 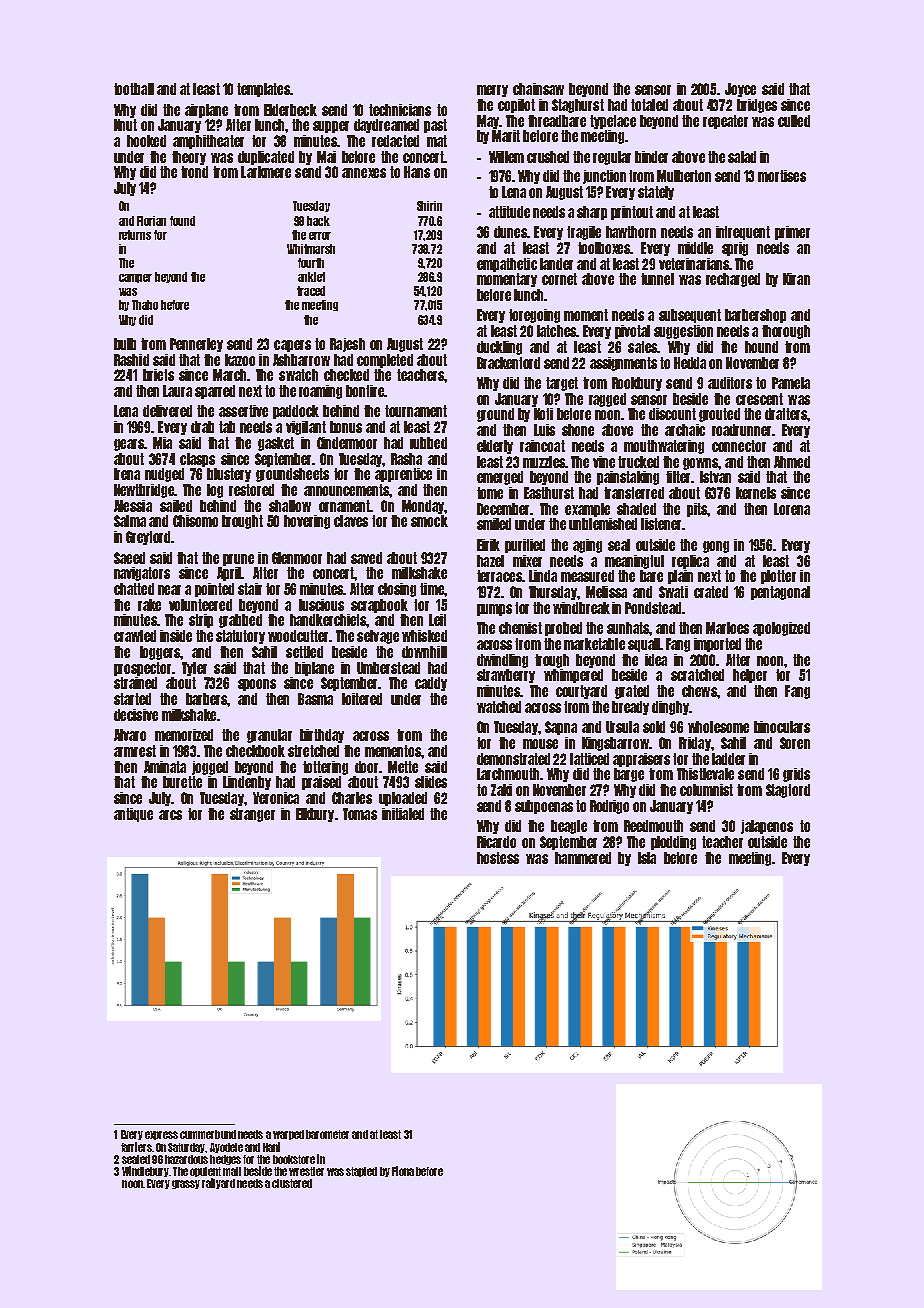 What do you see at coordinates (385, 361) in the page?
I see `completed` at bounding box center [385, 361].
